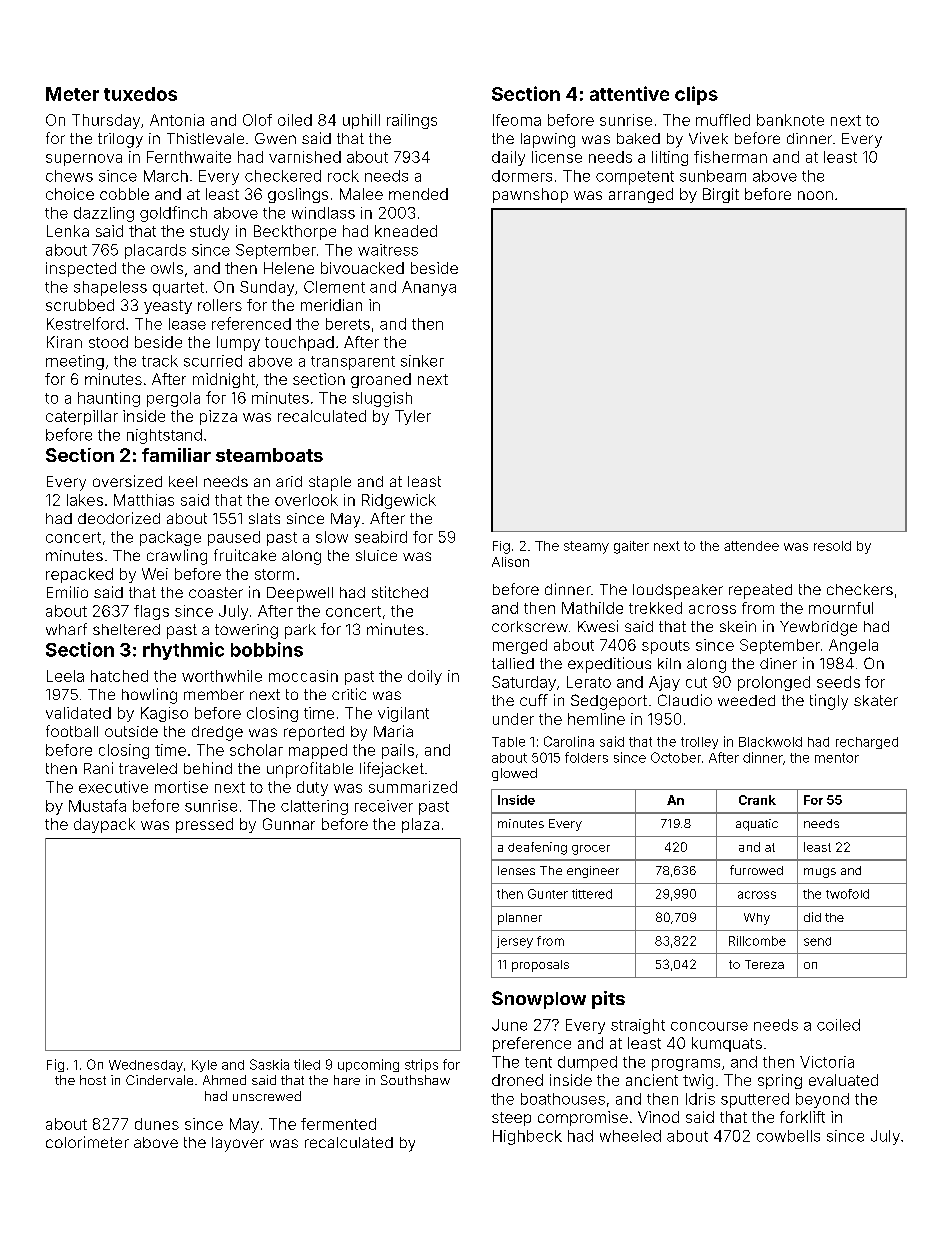 The height and width of the screenshot is (1233, 952). Describe the element at coordinates (106, 121) in the screenshot. I see `Thursday` at that location.
